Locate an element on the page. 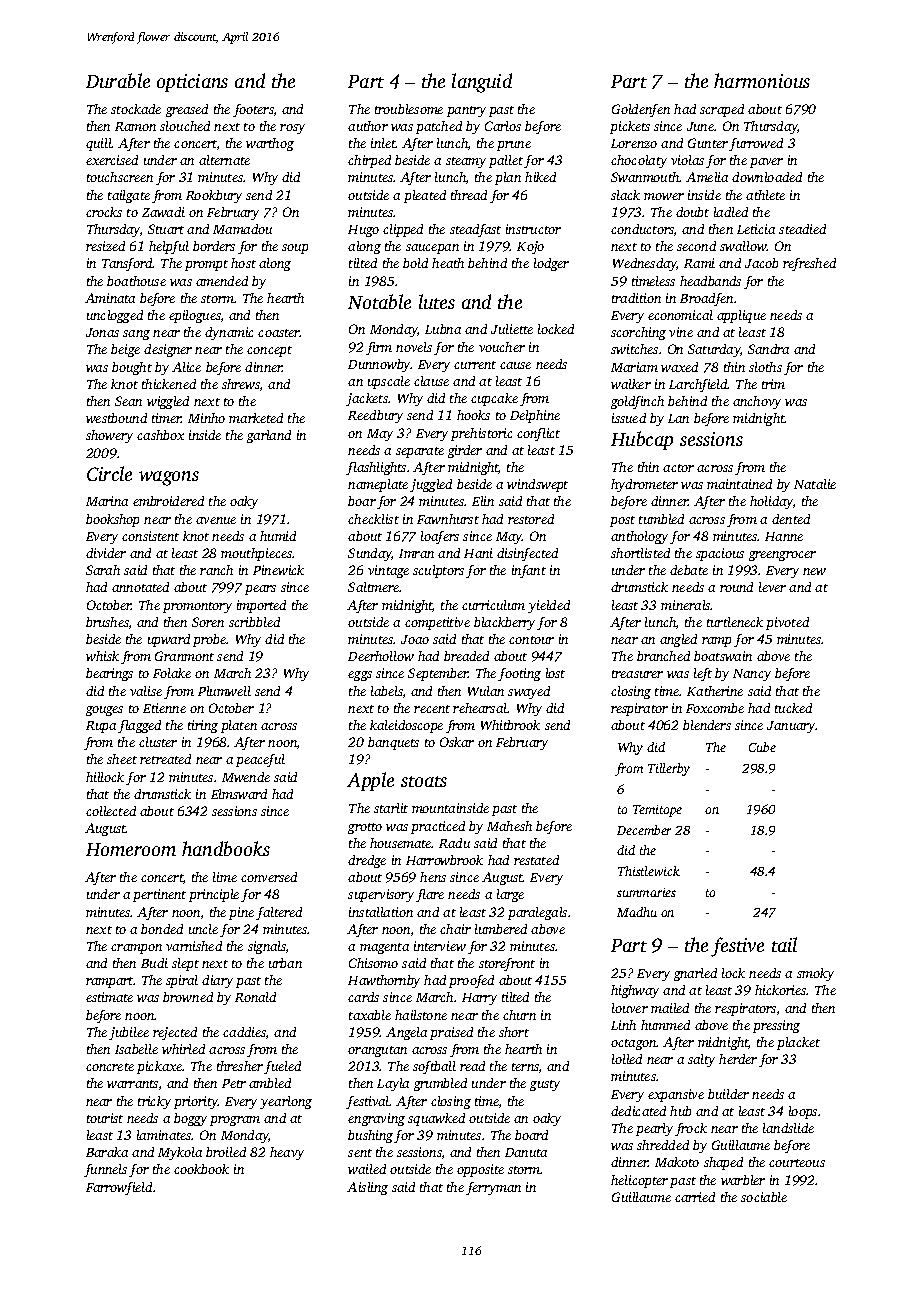  brushes is located at coordinates (107, 622).
